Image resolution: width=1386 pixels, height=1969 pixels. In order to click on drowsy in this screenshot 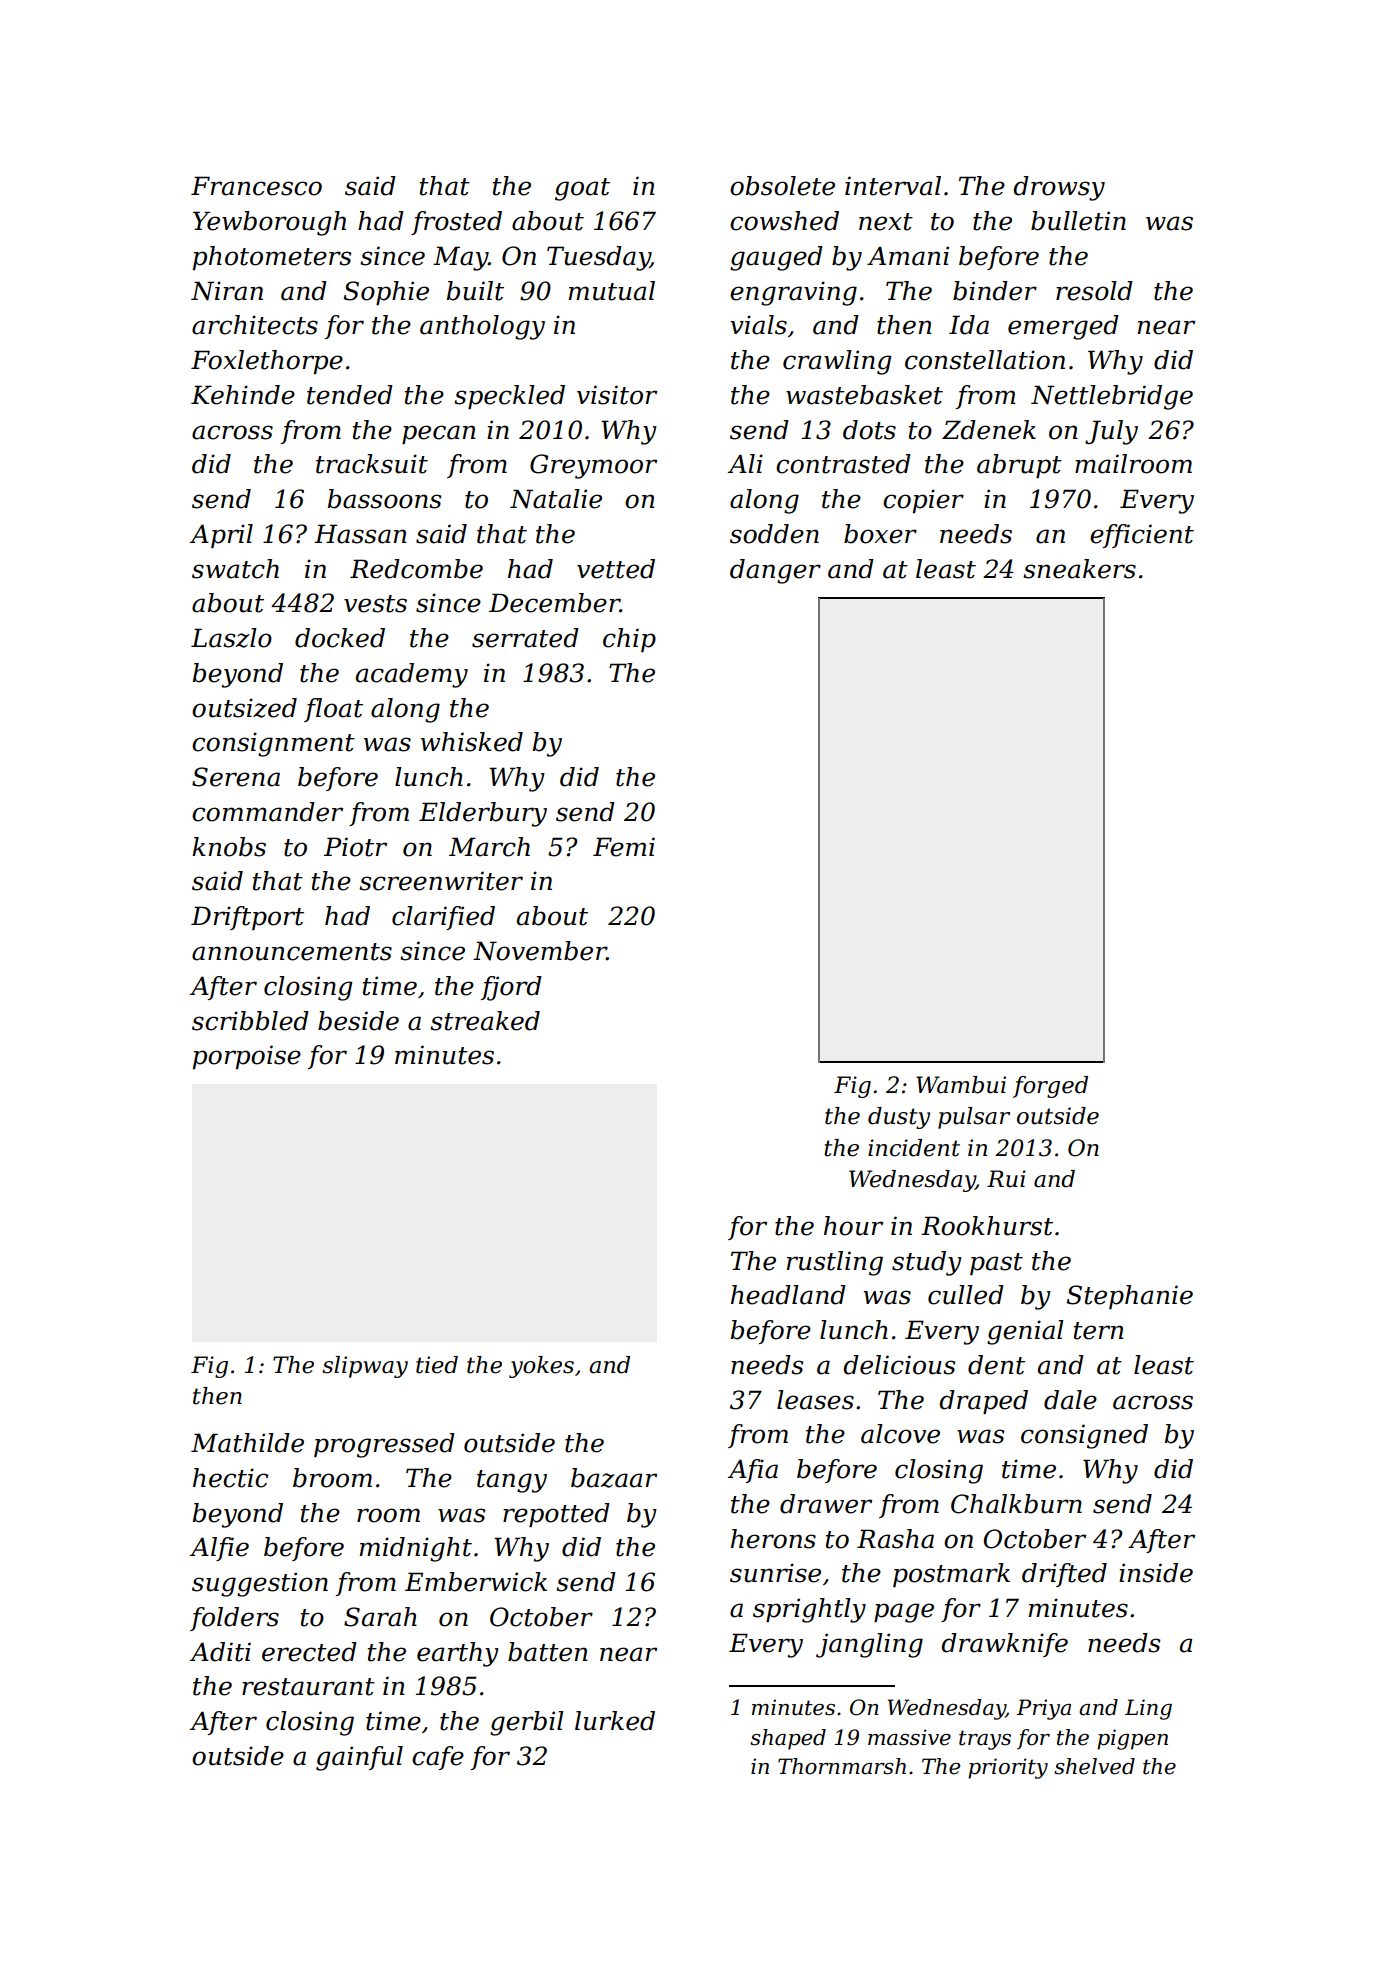, I will do `click(1059, 188)`.
